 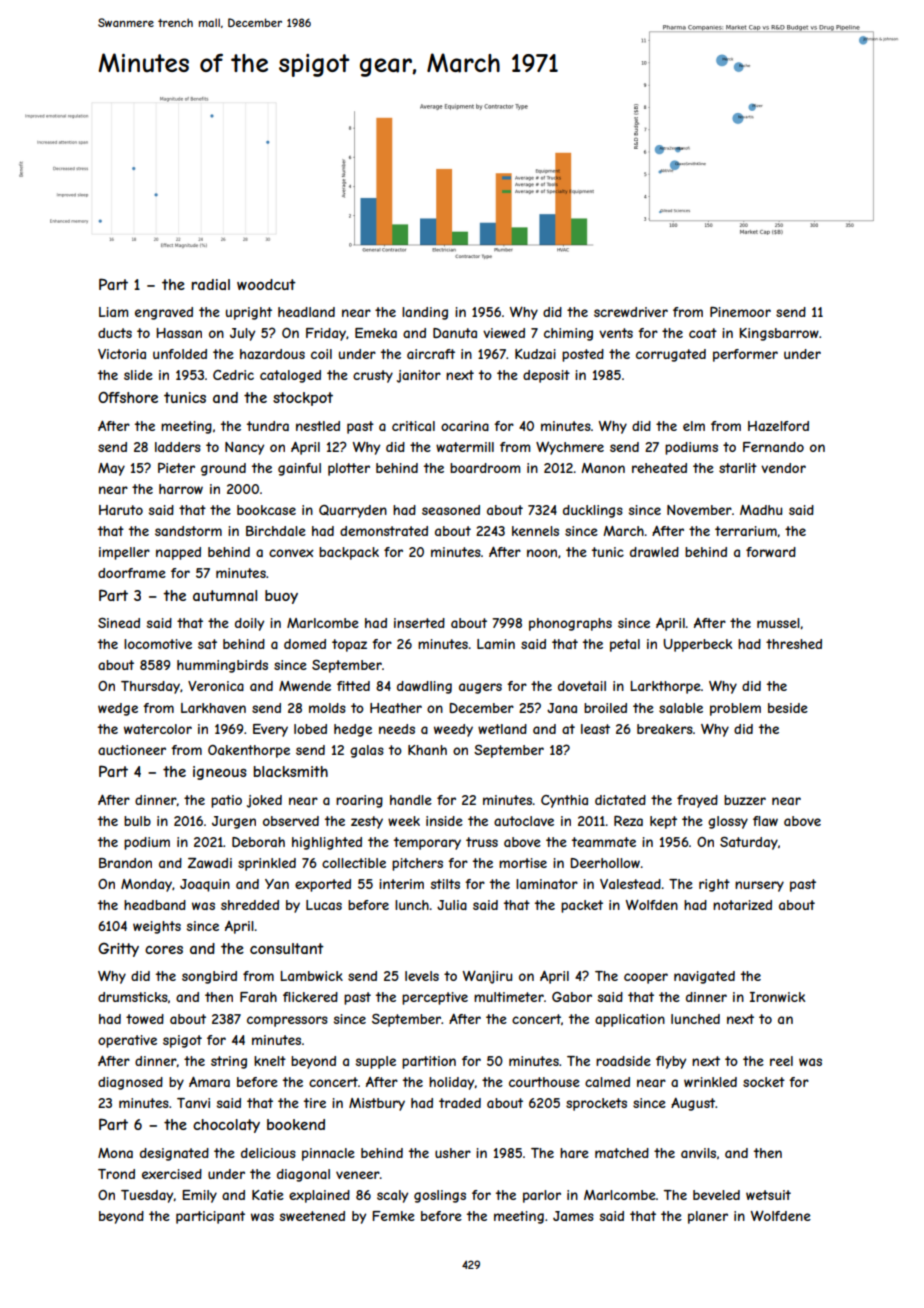 I want to click on Trond, so click(x=116, y=1174).
